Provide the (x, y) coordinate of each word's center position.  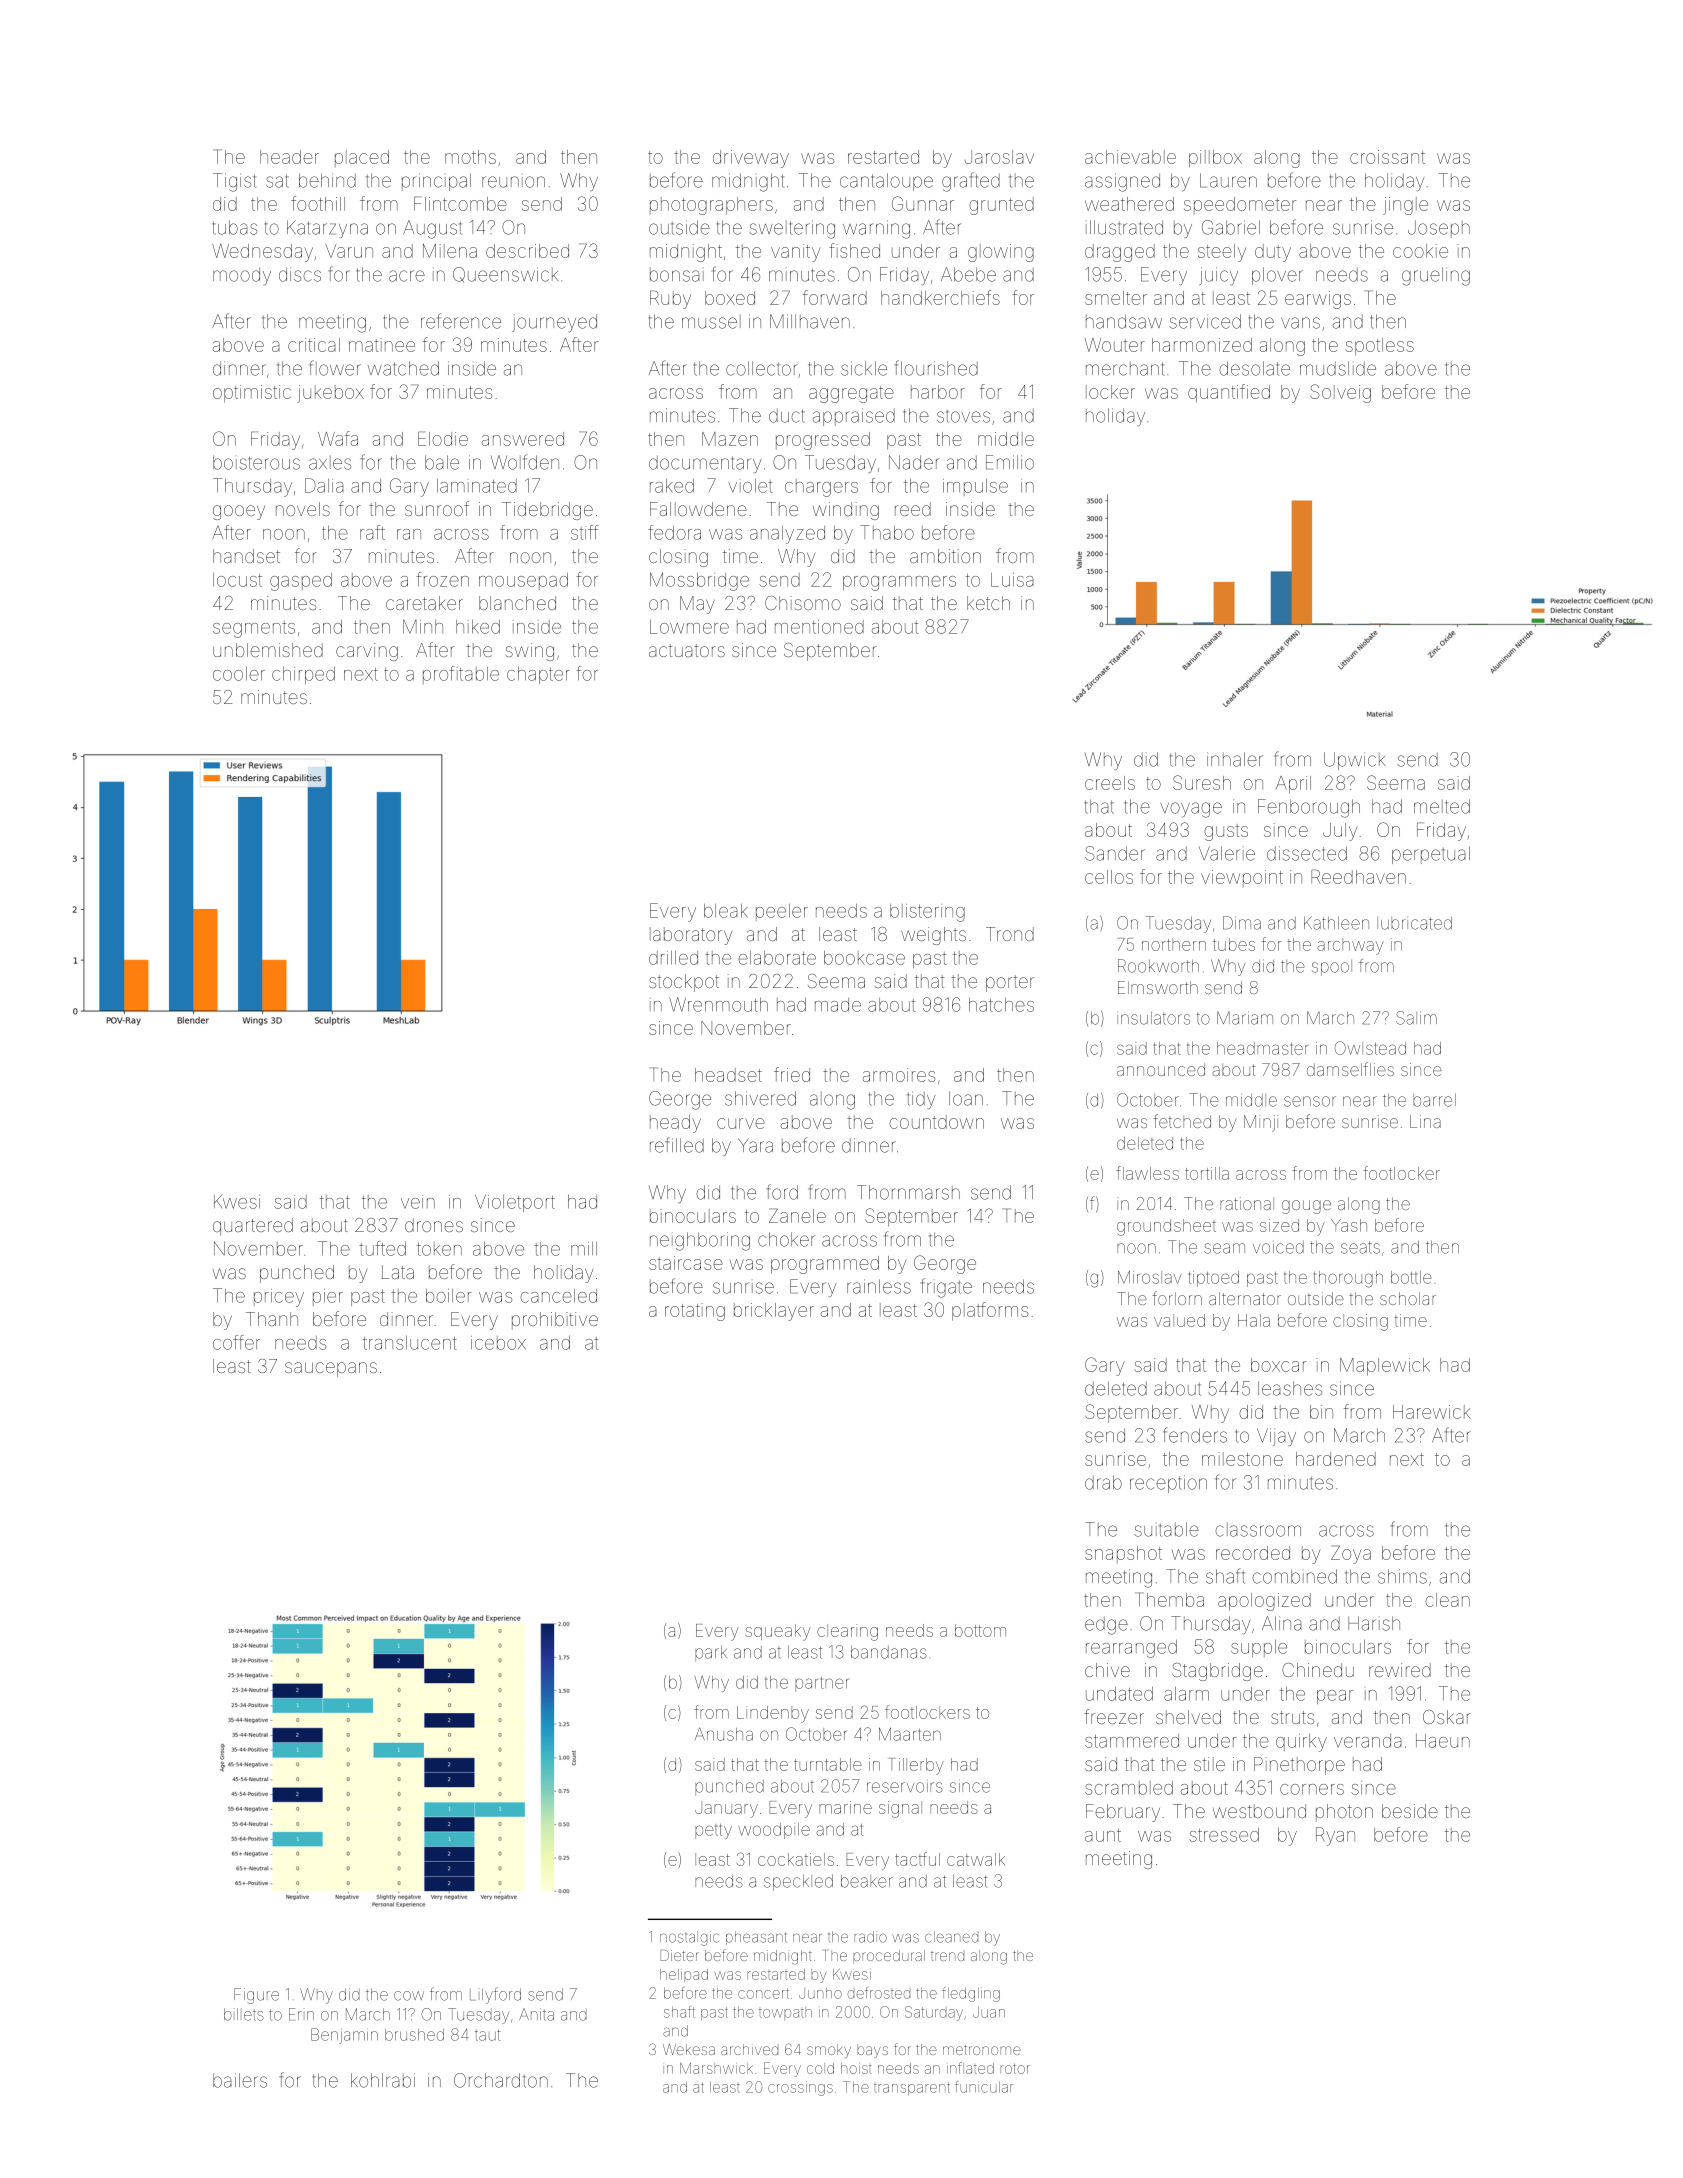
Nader (914, 462)
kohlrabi (383, 2080)
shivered (760, 1098)
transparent (912, 2088)
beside (1410, 1811)
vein (418, 1202)
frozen (442, 579)
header (289, 157)
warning (876, 229)
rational (1247, 1203)
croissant (1387, 157)
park (711, 1653)
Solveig (1340, 393)
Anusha (724, 1734)
